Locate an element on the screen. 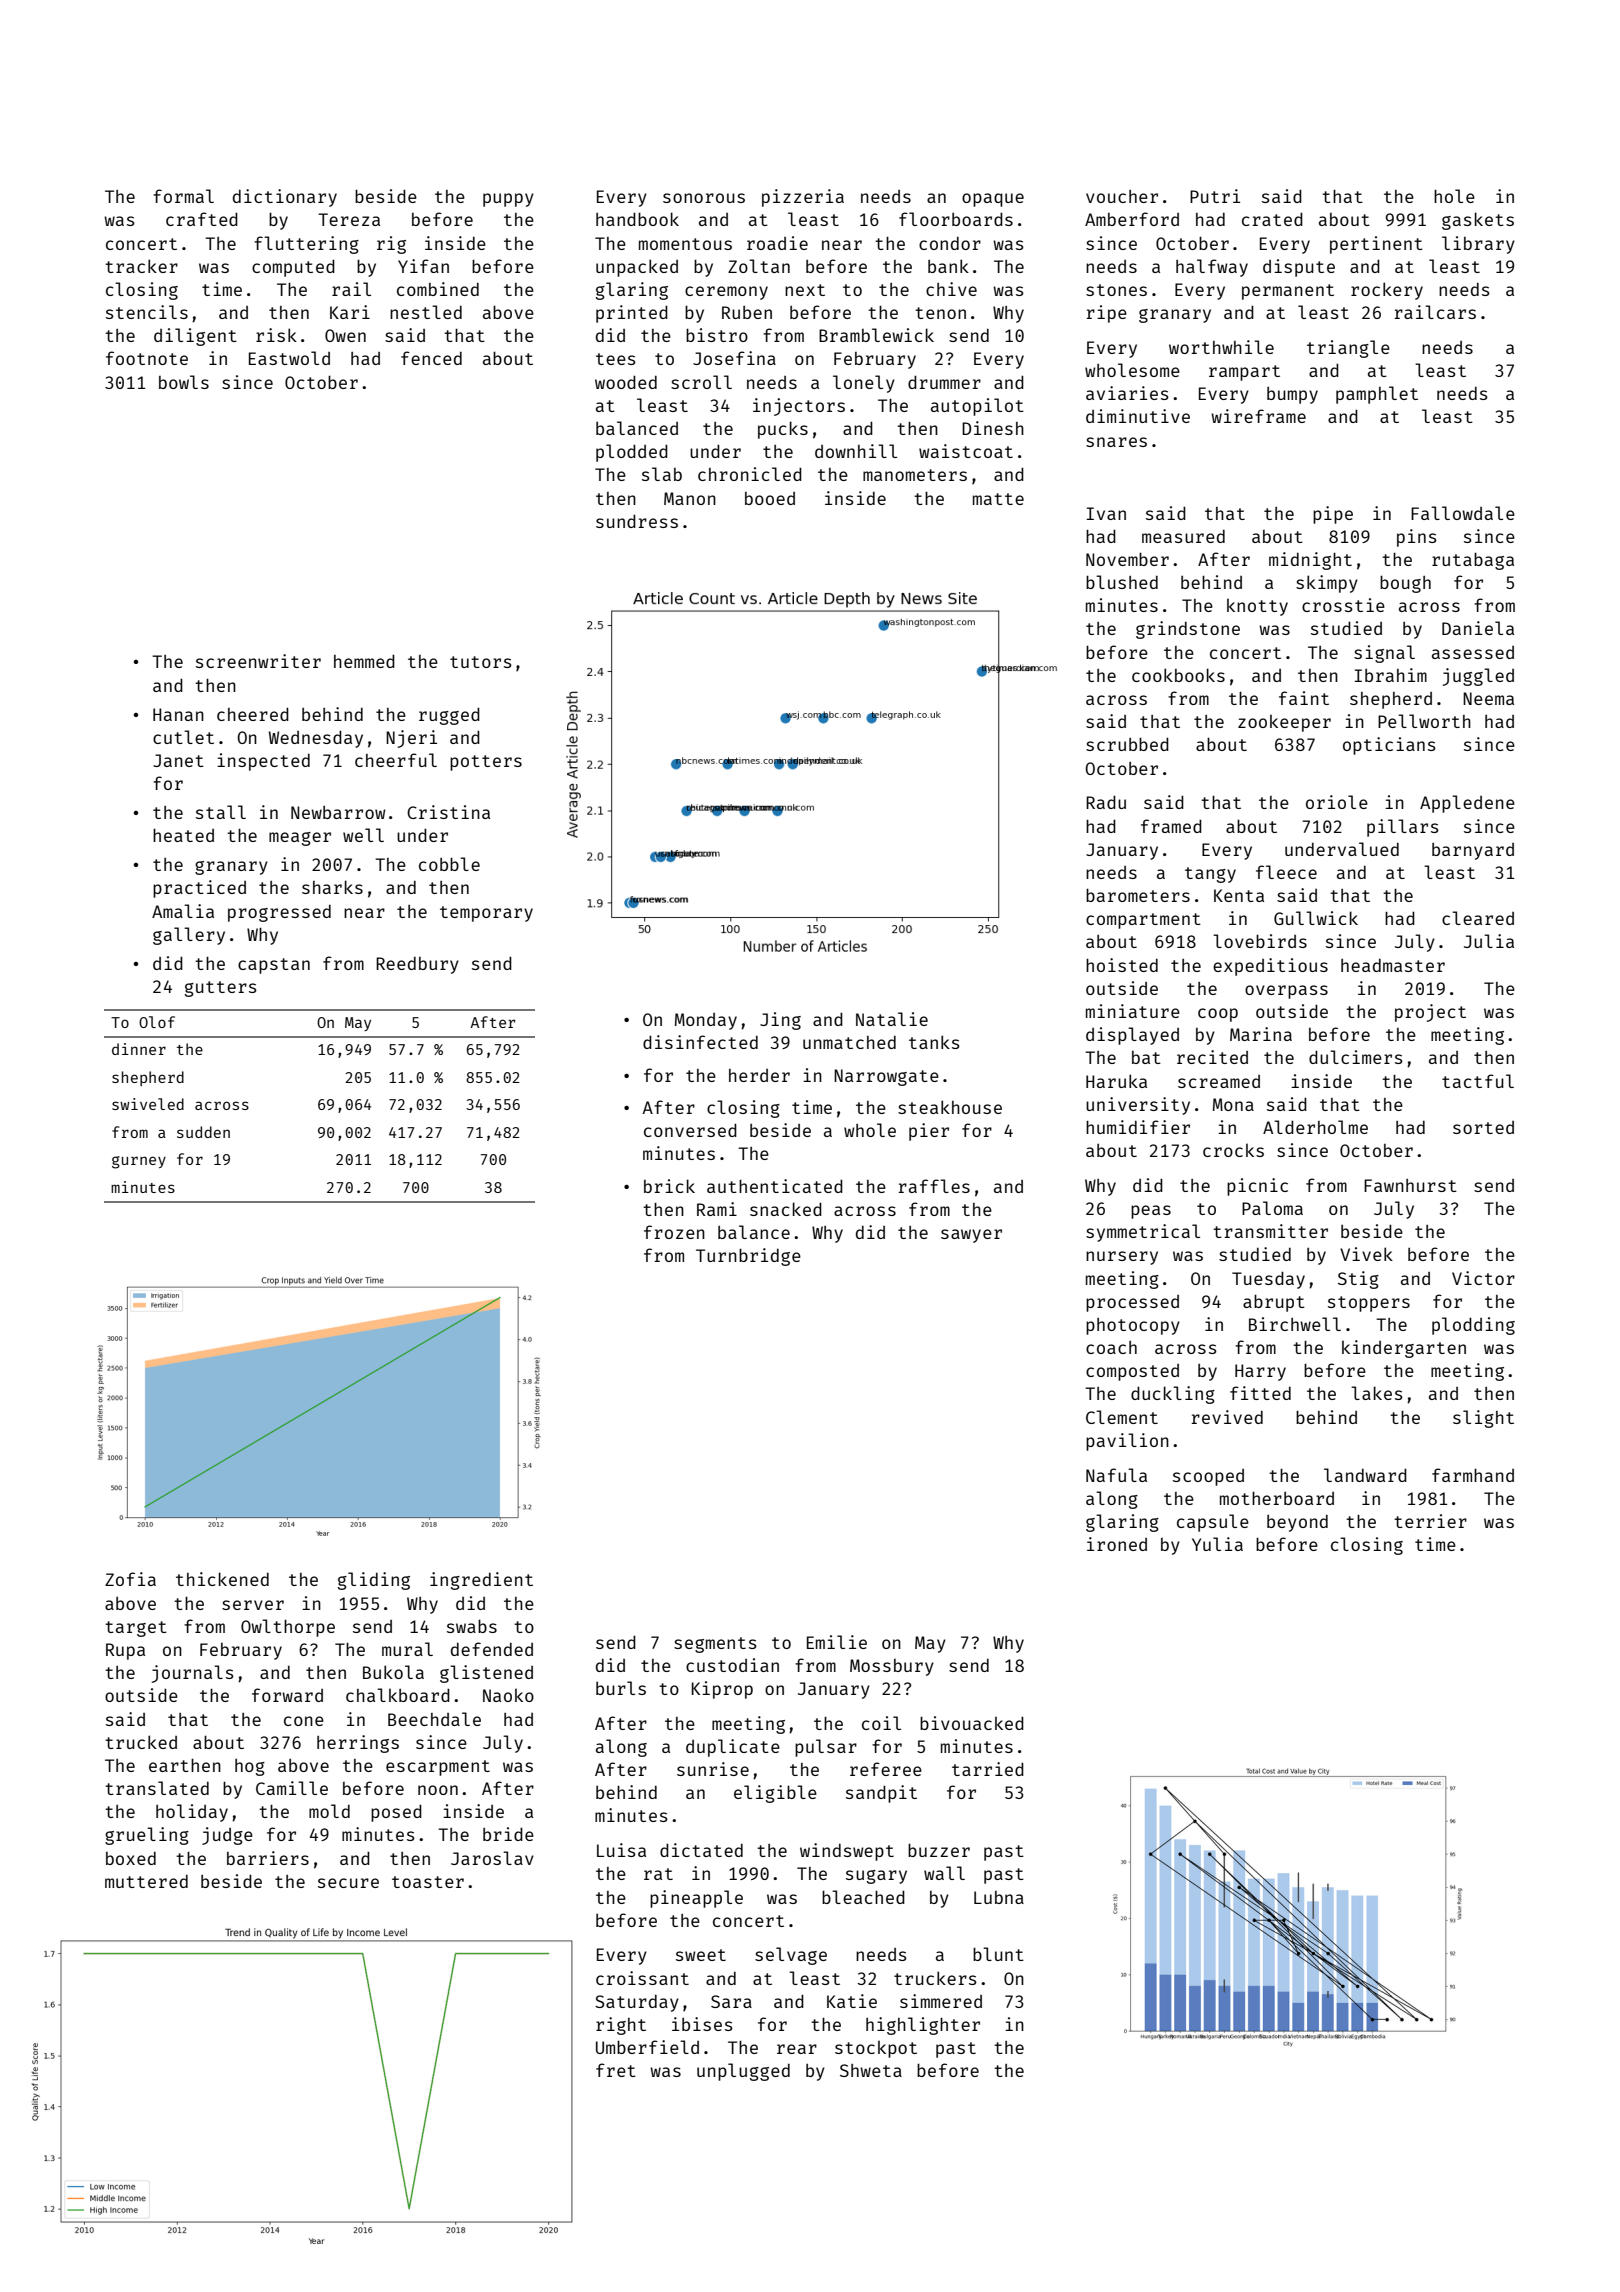  terrier is located at coordinates (1430, 1521).
